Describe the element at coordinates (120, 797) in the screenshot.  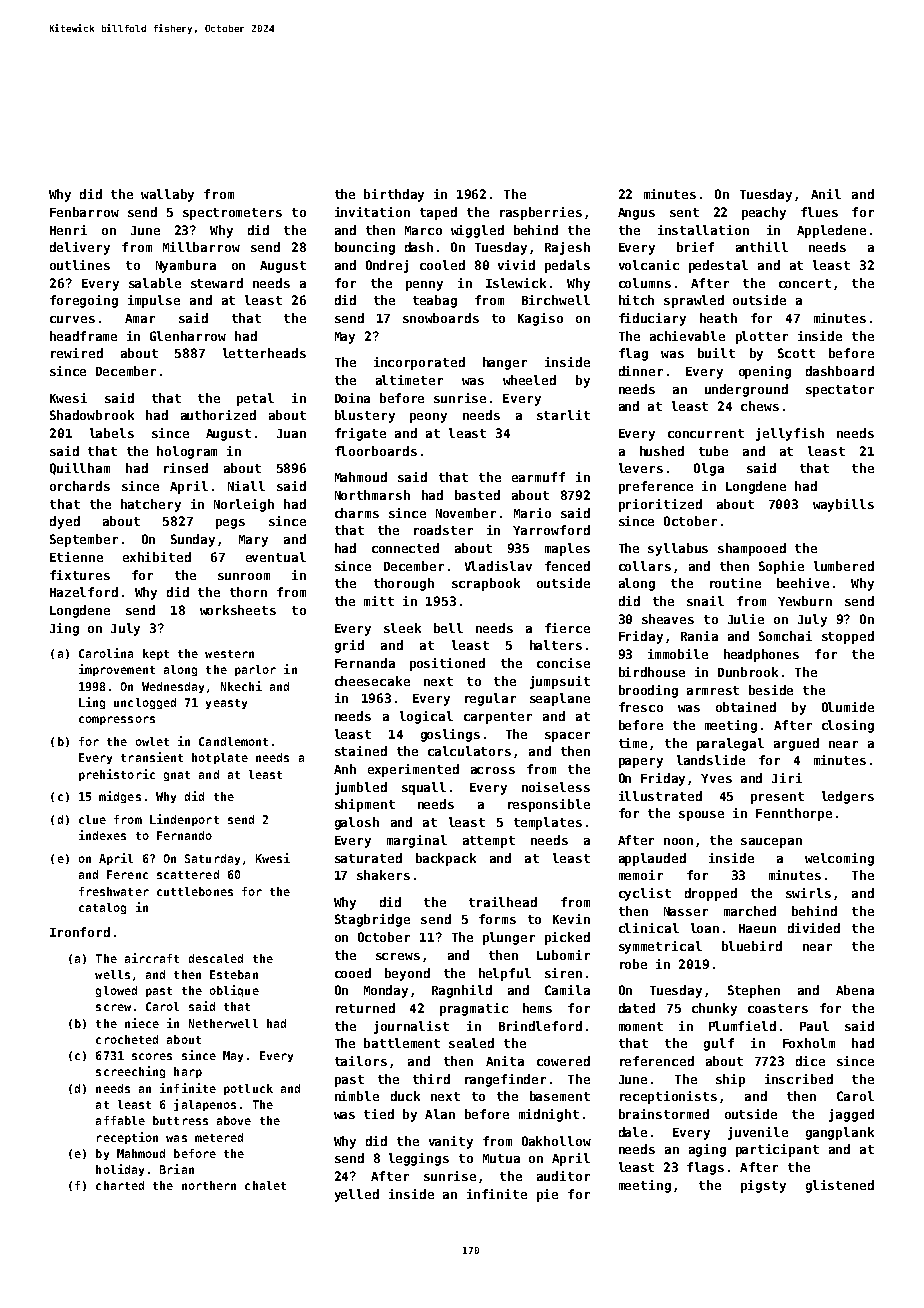
I see `midges` at that location.
